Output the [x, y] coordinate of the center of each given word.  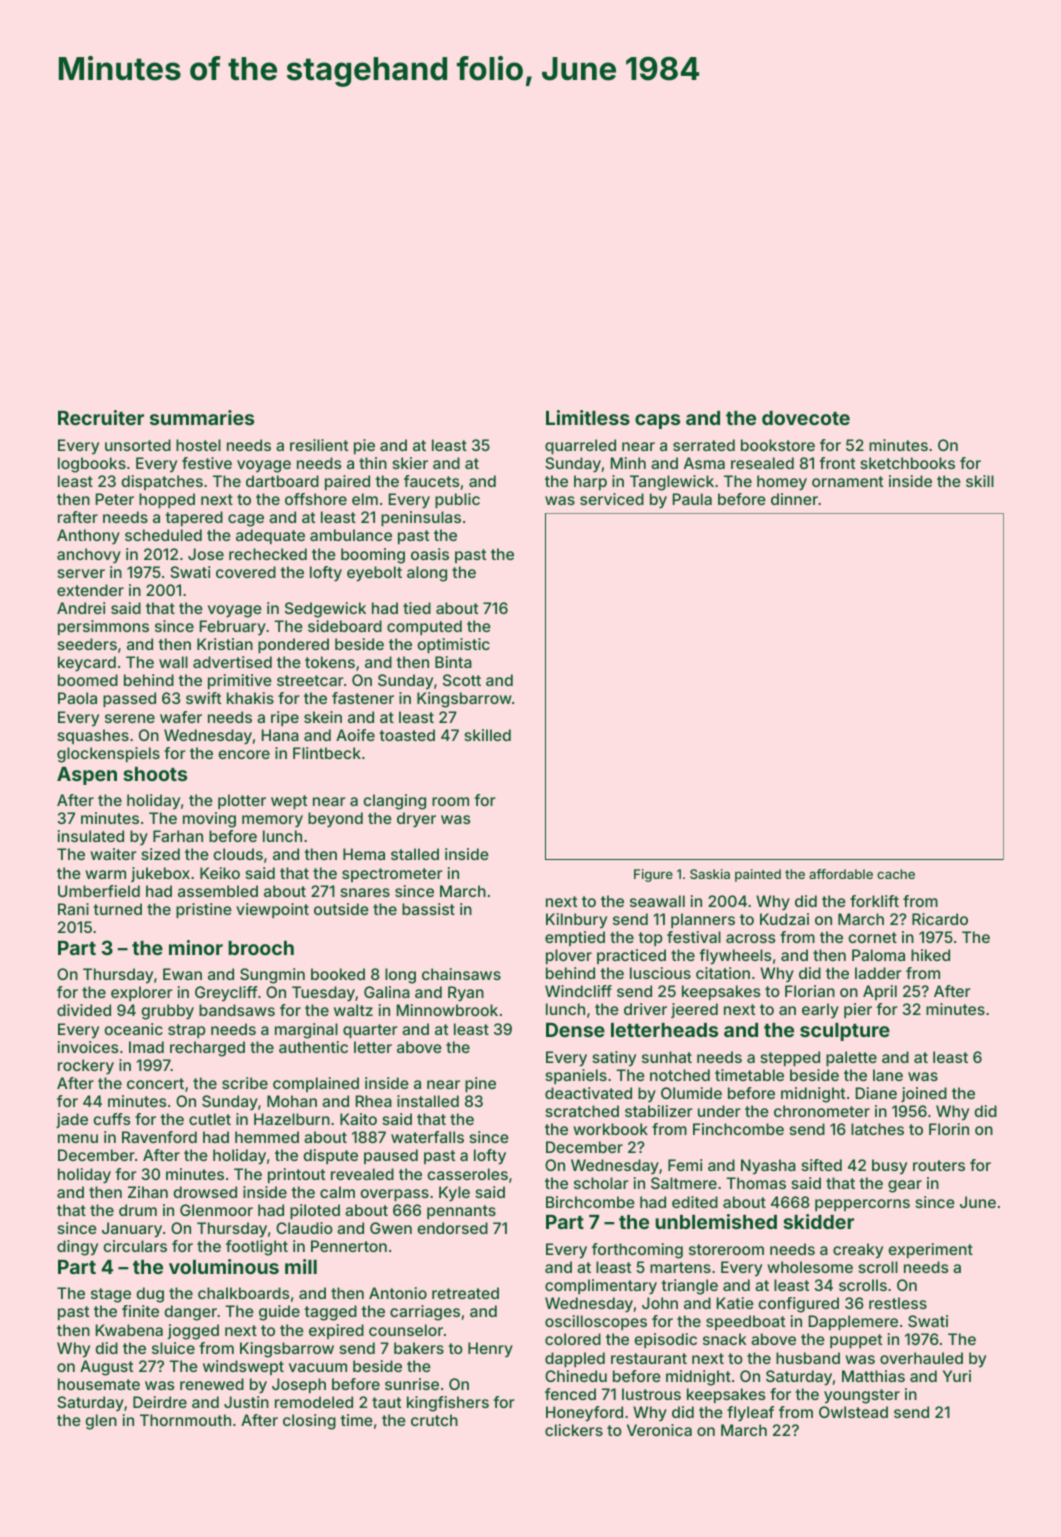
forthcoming [637, 1251]
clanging [394, 802]
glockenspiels [108, 755]
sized [160, 854]
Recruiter [101, 417]
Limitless [588, 417]
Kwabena [129, 1330]
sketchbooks [907, 463]
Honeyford [584, 1414]
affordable [841, 874]
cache [896, 874]
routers [939, 1165]
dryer [416, 820]
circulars [135, 1246]
